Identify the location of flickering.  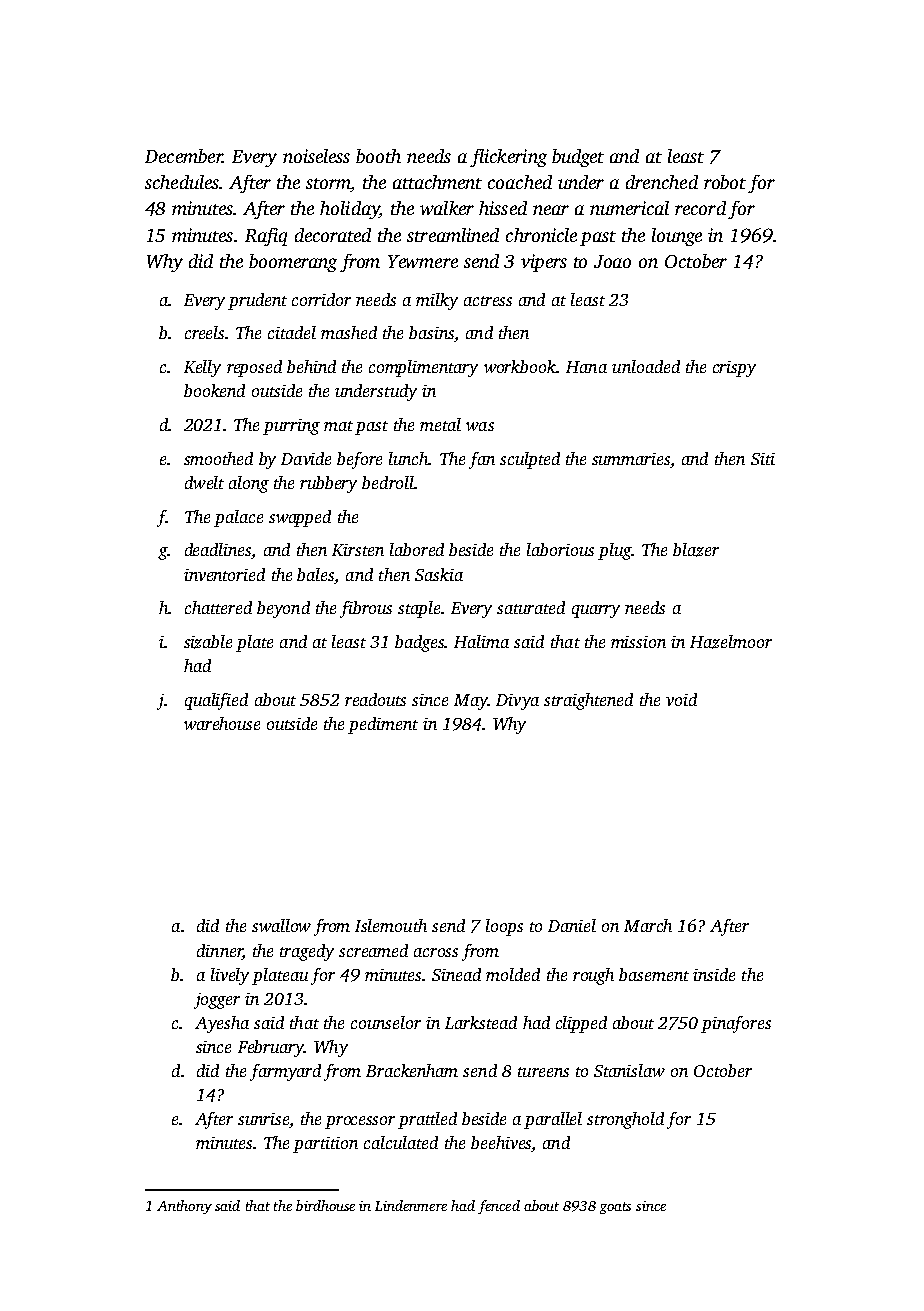
(508, 158).
